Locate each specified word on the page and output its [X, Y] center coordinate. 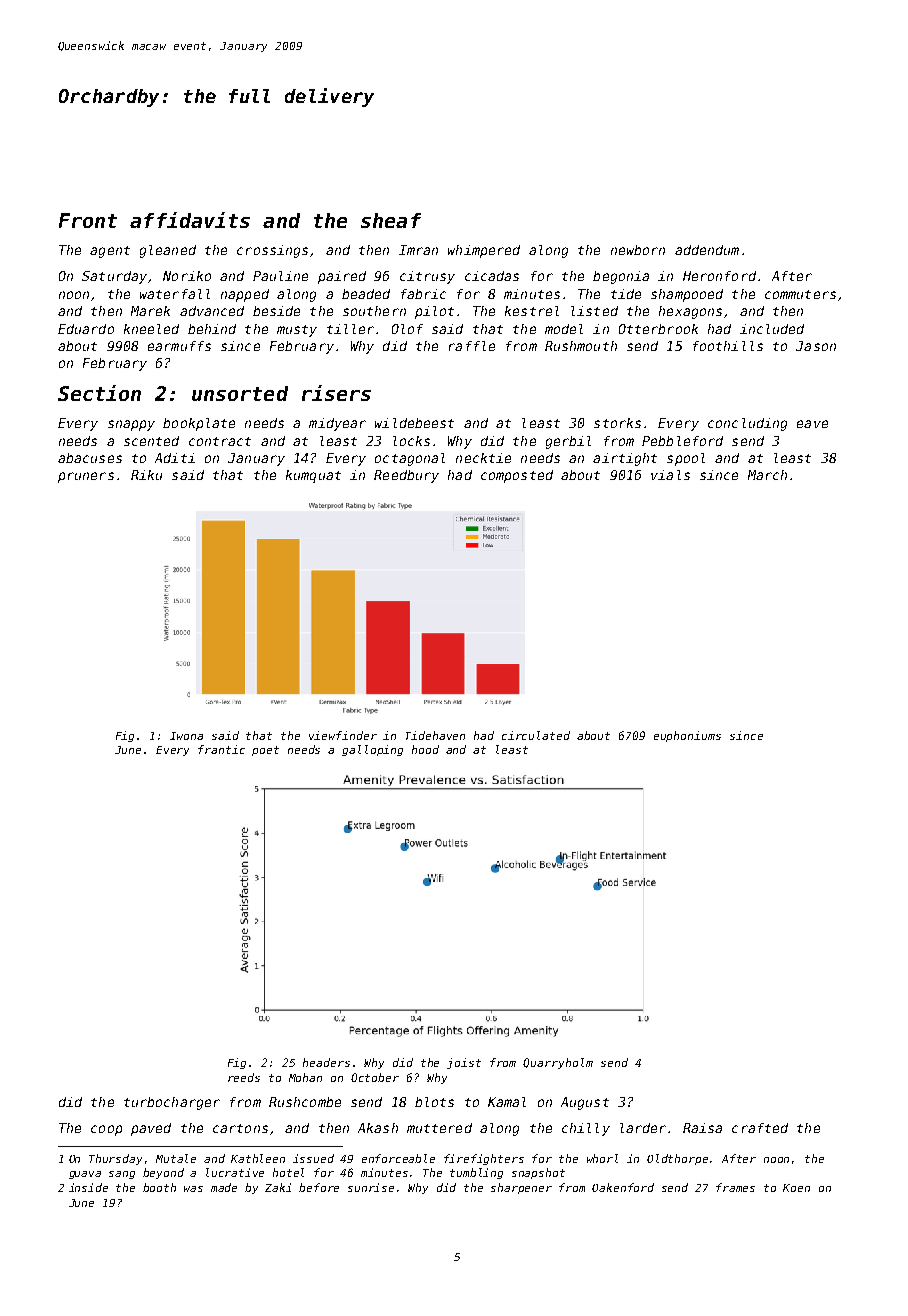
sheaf [391, 220]
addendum [707, 250]
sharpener [521, 1188]
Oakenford [623, 1187]
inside [88, 1187]
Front [88, 220]
